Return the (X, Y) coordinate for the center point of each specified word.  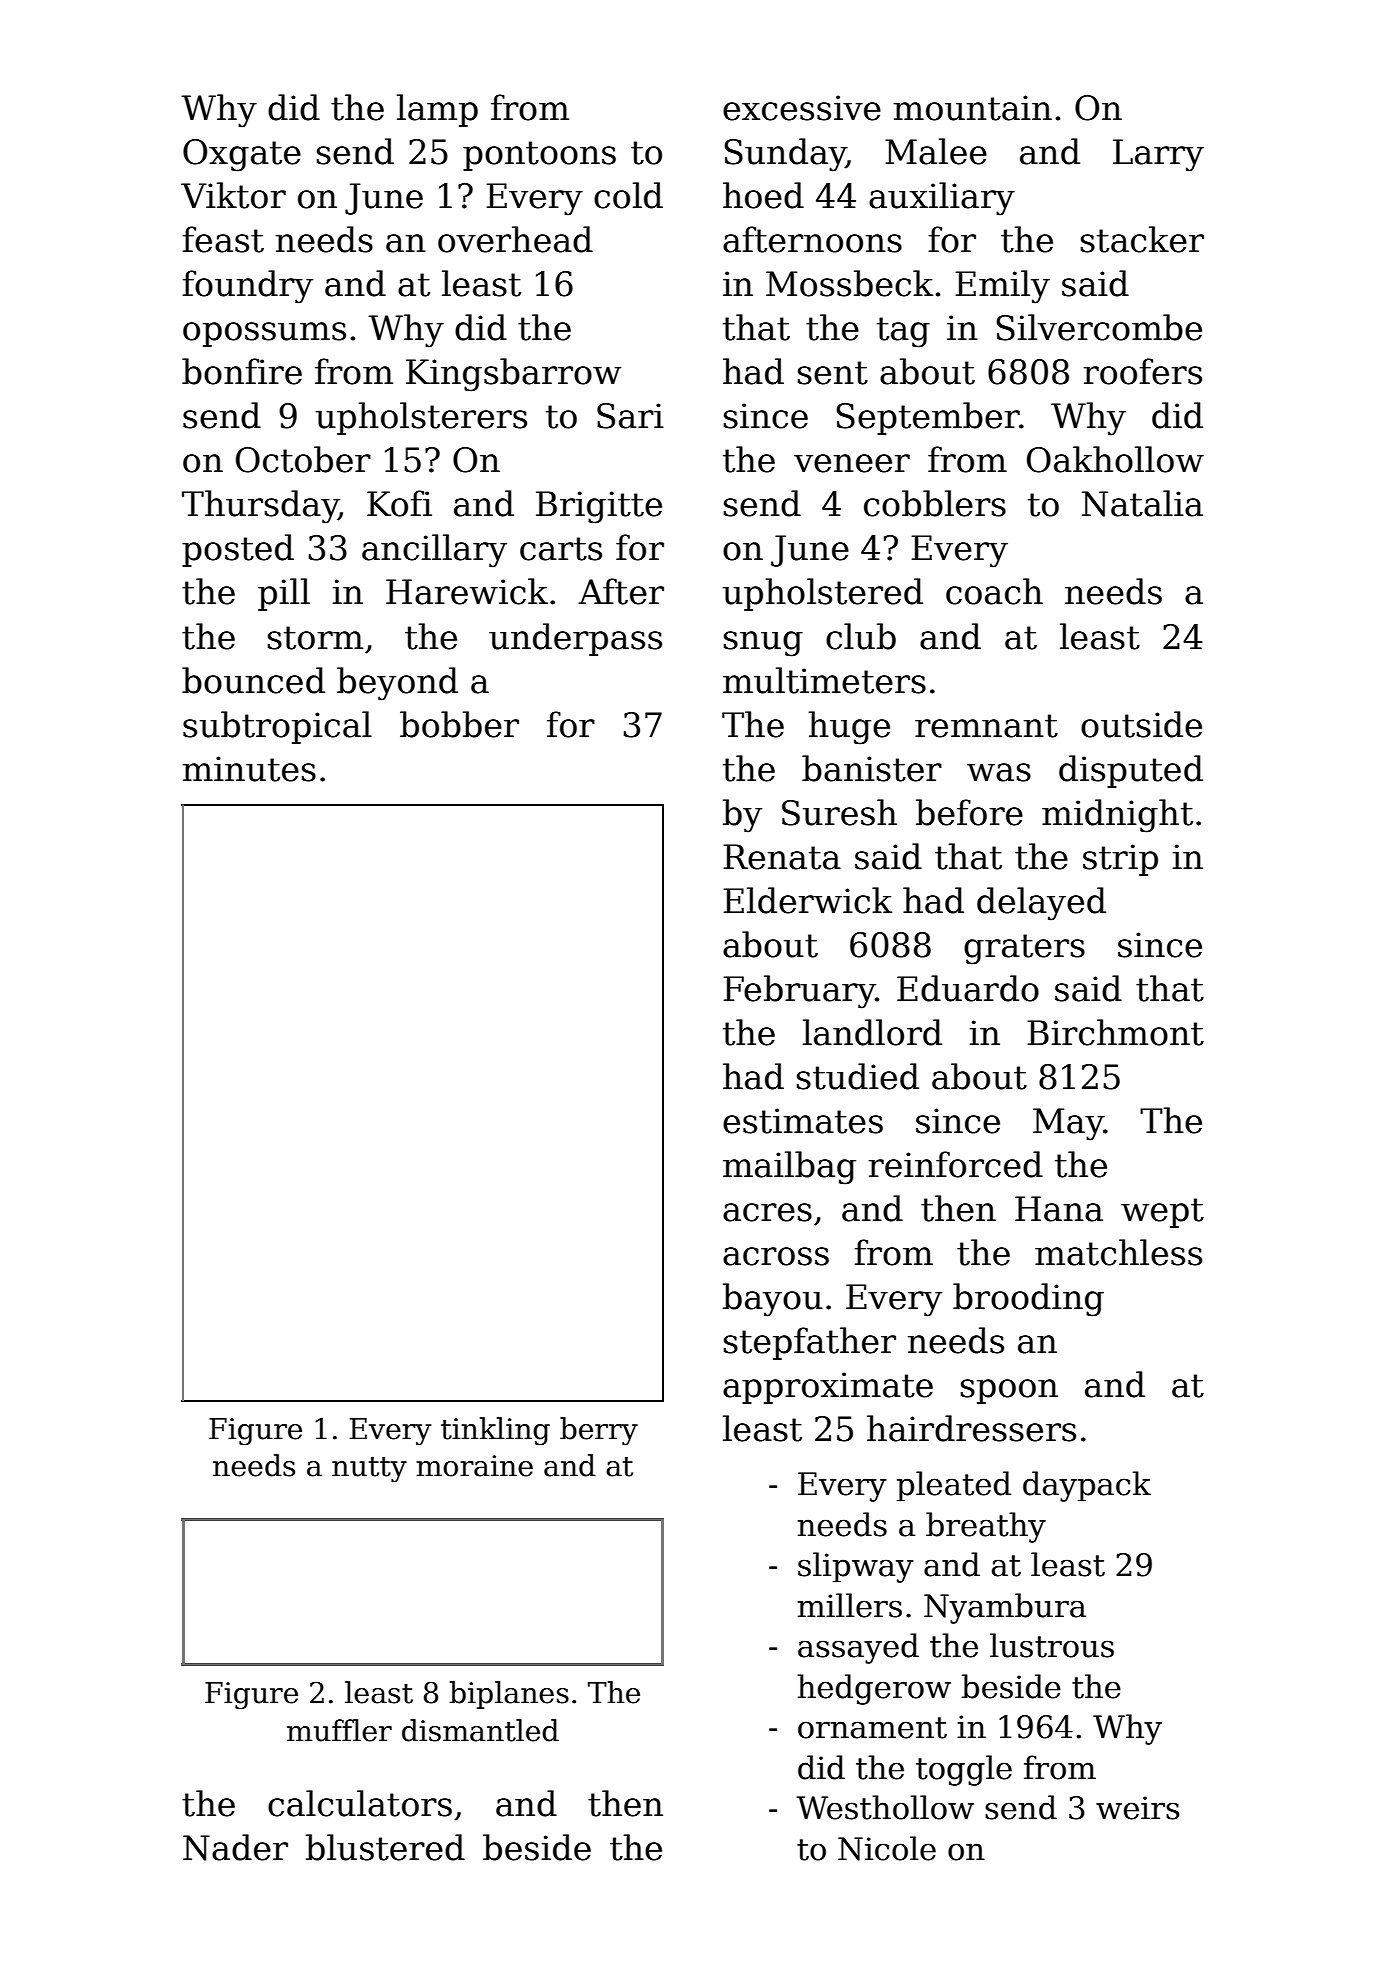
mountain (973, 108)
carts (561, 549)
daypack (1087, 1486)
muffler (339, 1730)
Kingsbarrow (513, 375)
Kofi (399, 503)
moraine (474, 1466)
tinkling (495, 1431)
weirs (1138, 1808)
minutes (249, 769)
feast (223, 239)
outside (1141, 724)
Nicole (887, 1848)
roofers (1143, 371)
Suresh (839, 812)
